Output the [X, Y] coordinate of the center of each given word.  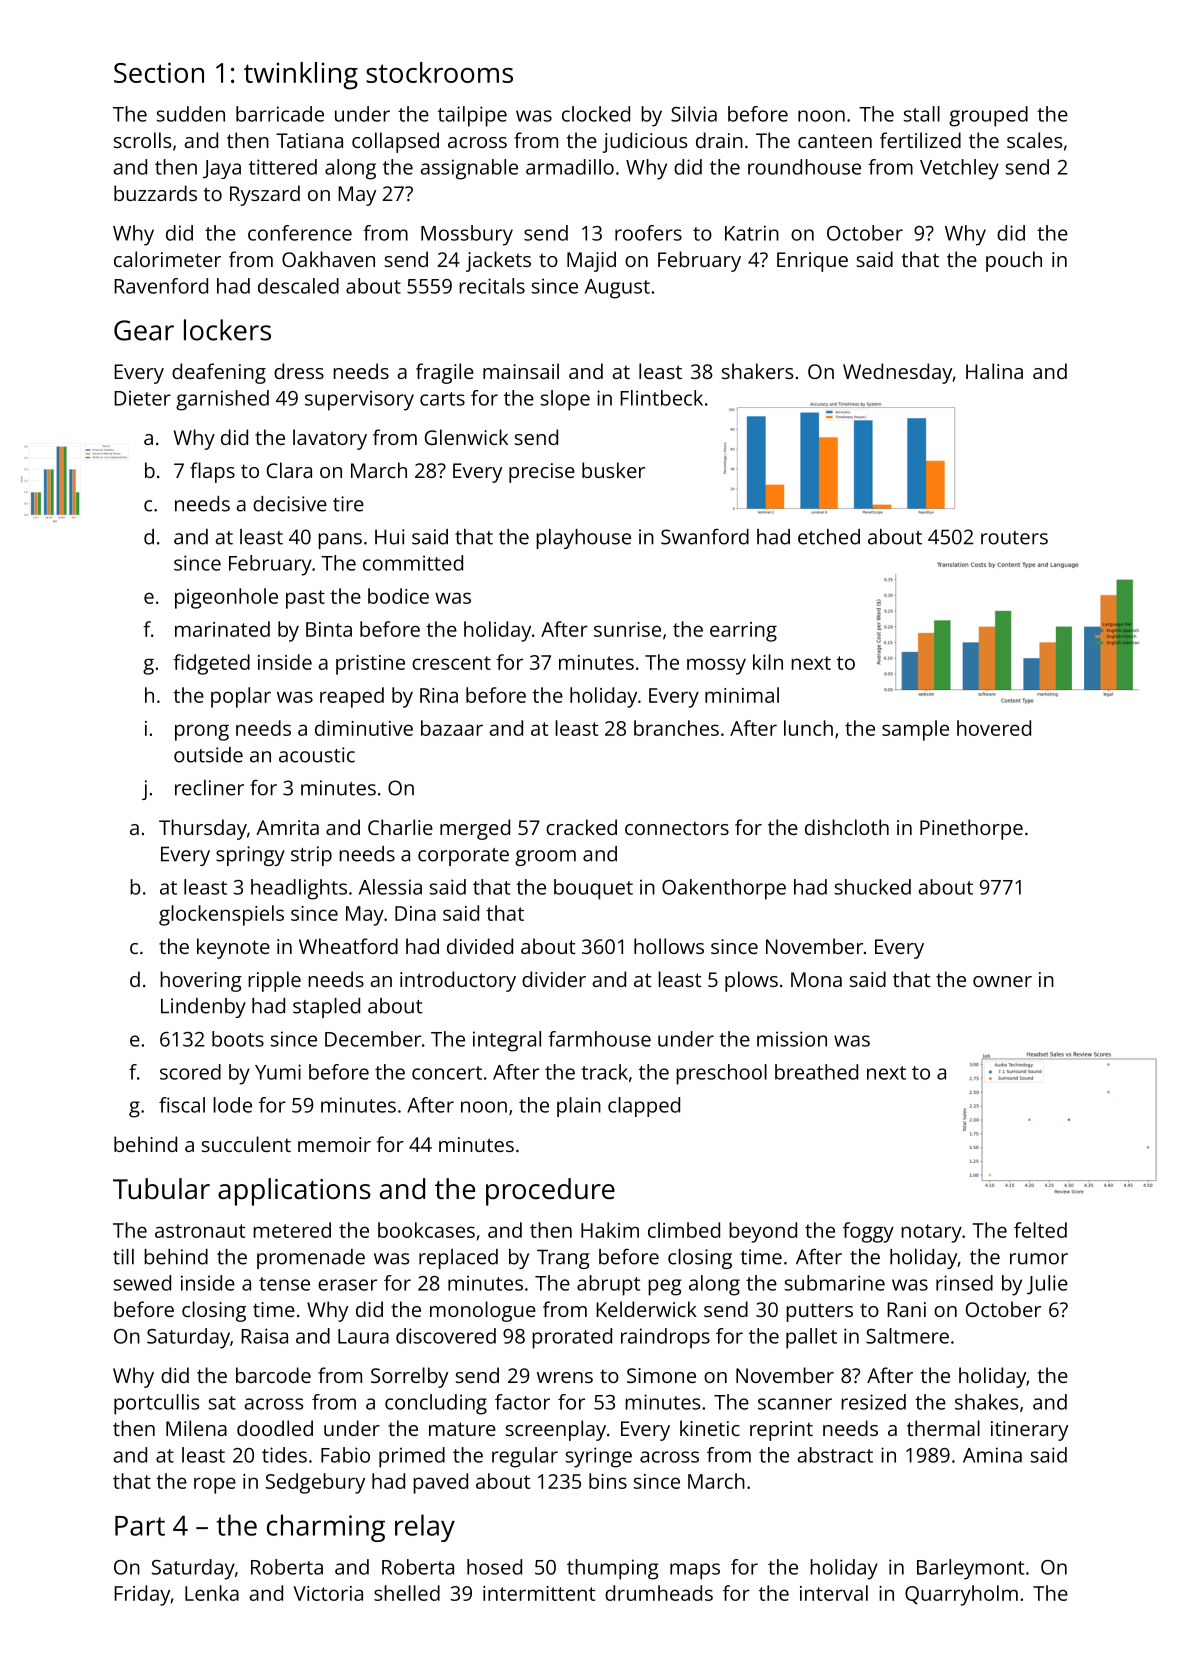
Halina [994, 371]
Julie [1047, 1285]
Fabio [345, 1455]
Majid [591, 261]
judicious [645, 142]
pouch [1014, 261]
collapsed [395, 142]
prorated [572, 1338]
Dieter [142, 398]
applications [294, 1192]
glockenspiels [221, 915]
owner [1002, 981]
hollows [669, 946]
